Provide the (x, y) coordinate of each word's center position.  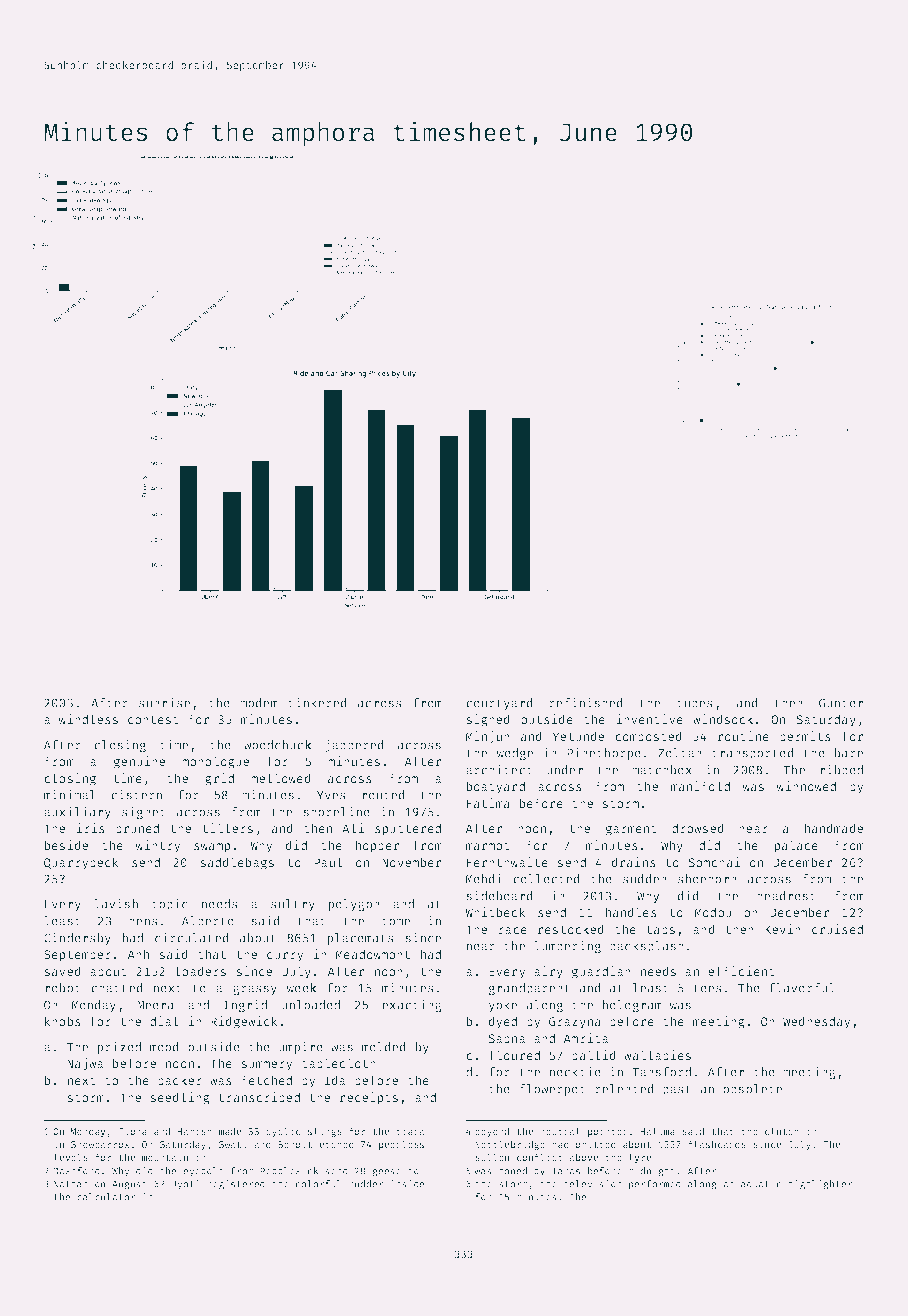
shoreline (336, 811)
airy (548, 972)
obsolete (752, 1089)
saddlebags (237, 863)
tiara (410, 1131)
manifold (700, 786)
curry (285, 957)
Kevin (783, 929)
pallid (594, 1056)
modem (259, 703)
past (677, 1090)
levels (70, 1157)
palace (796, 846)
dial (164, 1021)
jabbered (354, 745)
